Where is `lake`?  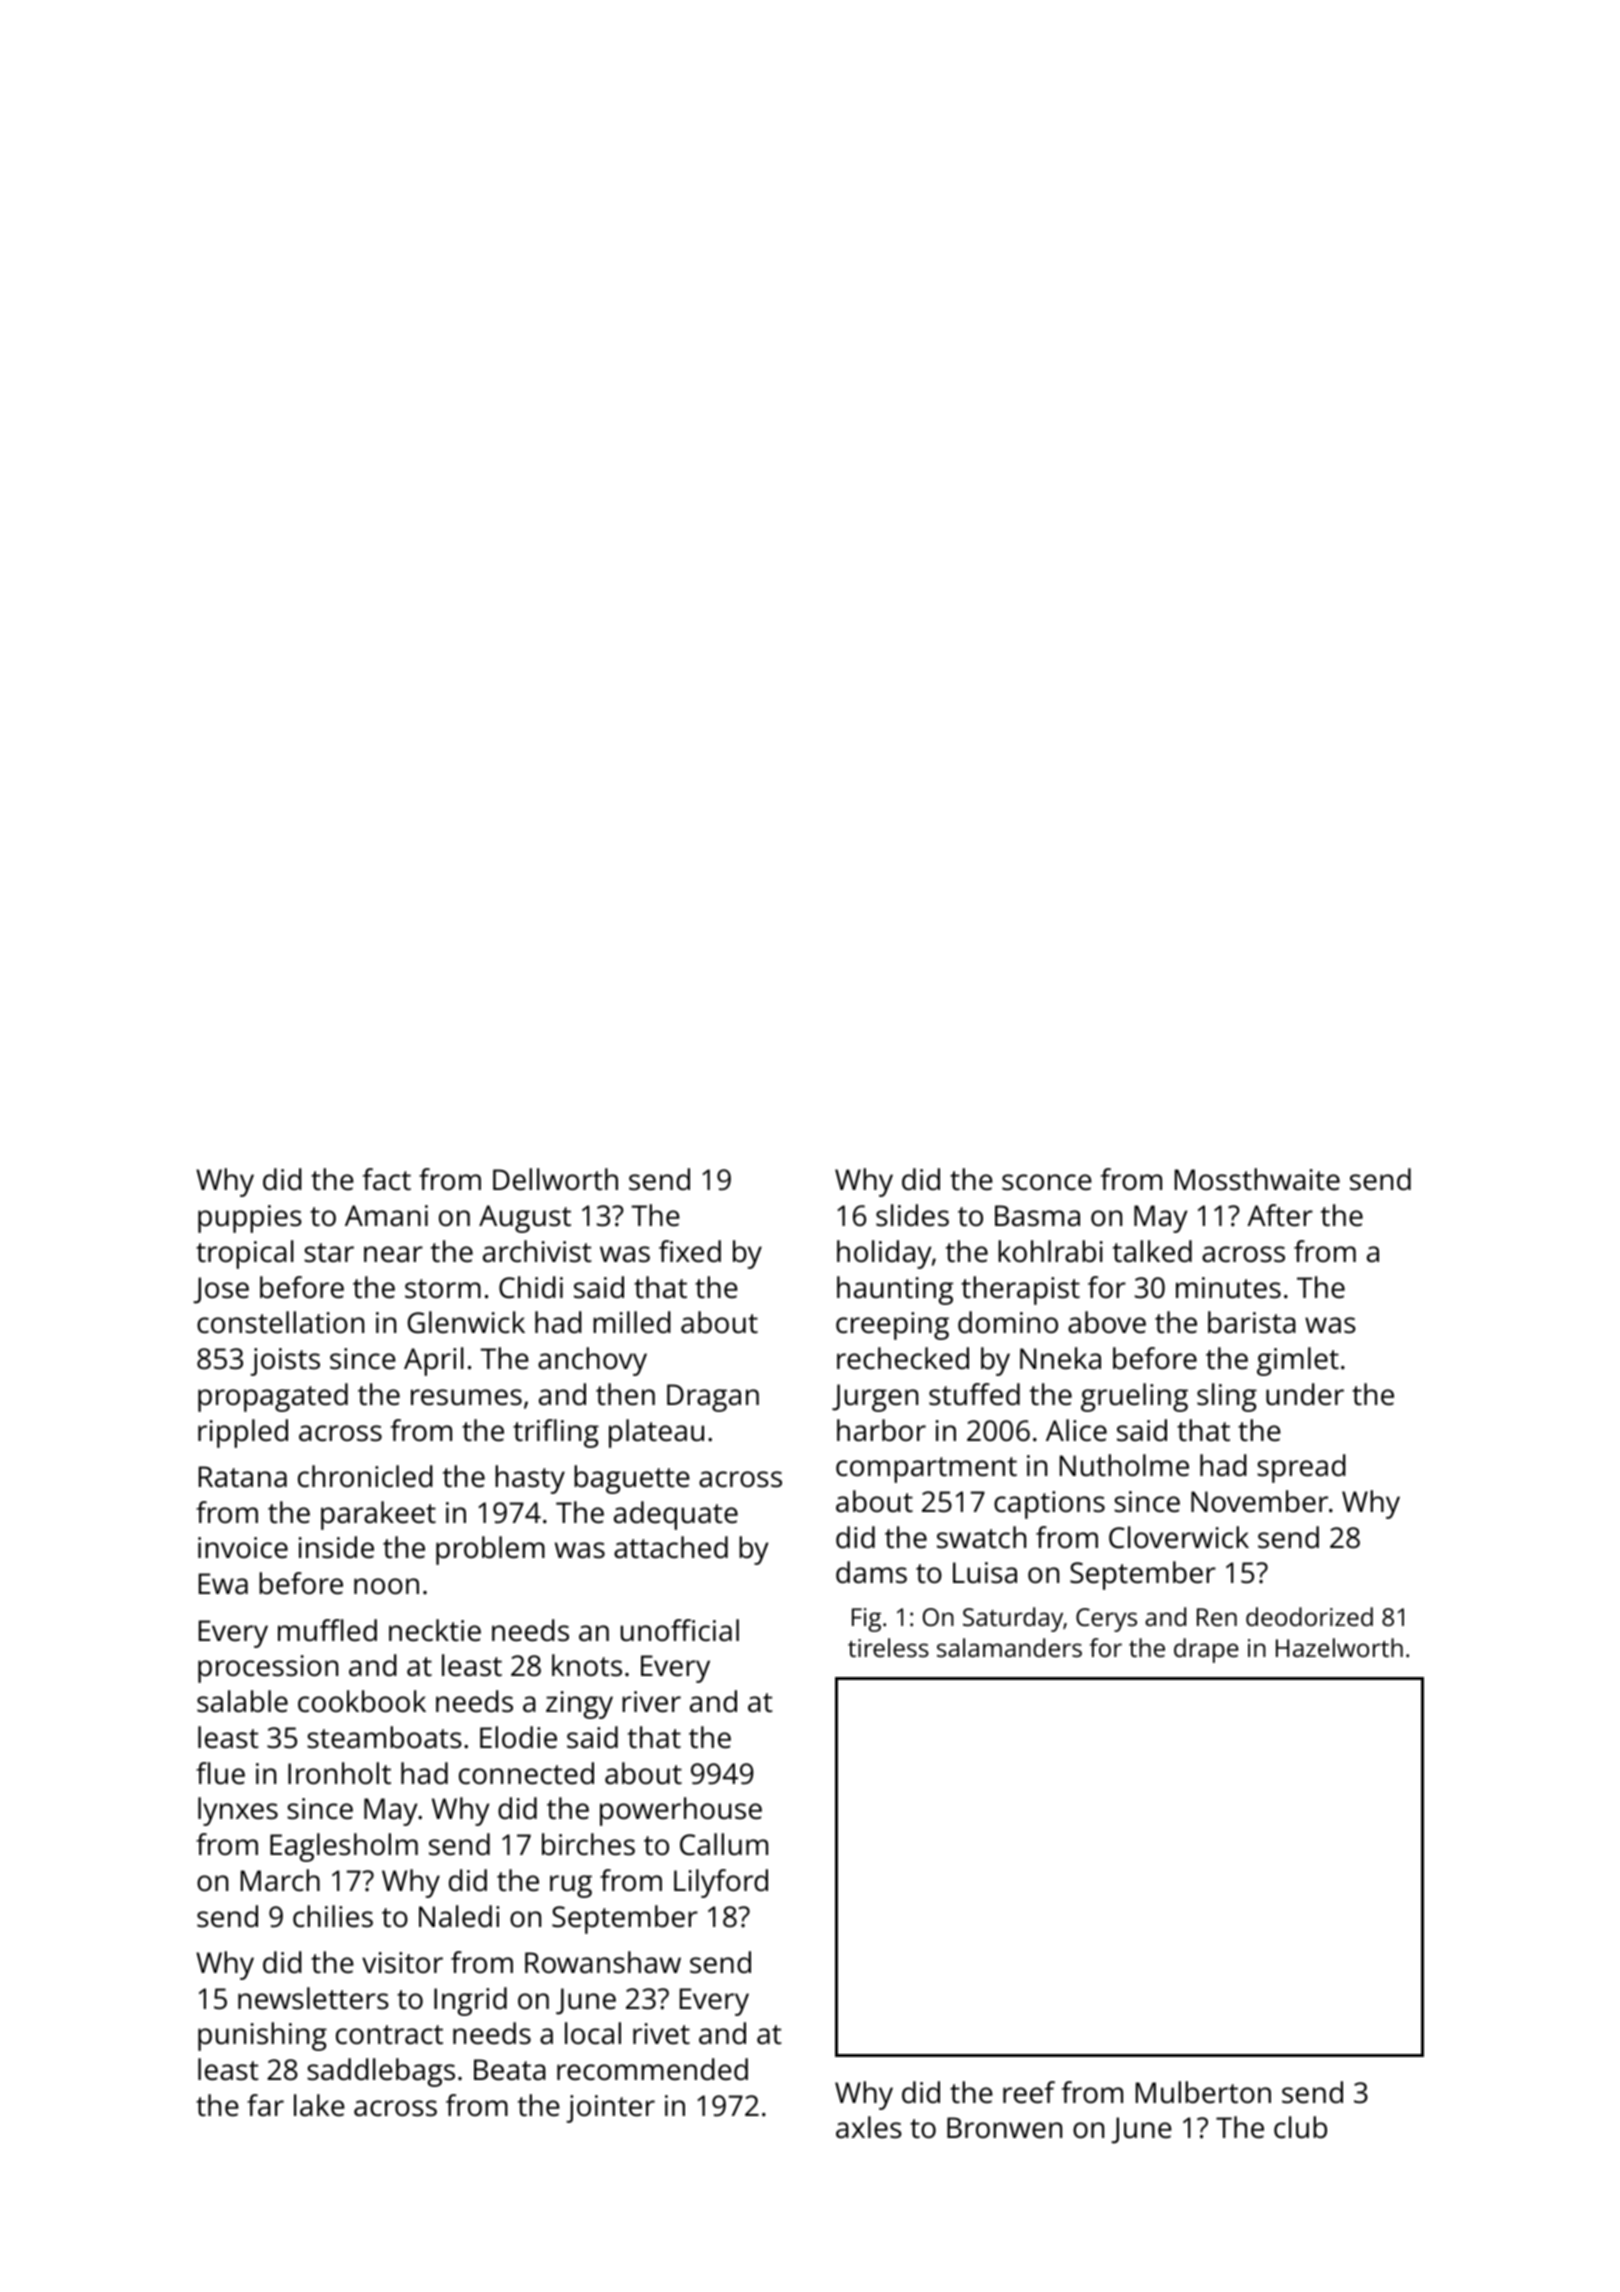
lake is located at coordinates (319, 2105).
